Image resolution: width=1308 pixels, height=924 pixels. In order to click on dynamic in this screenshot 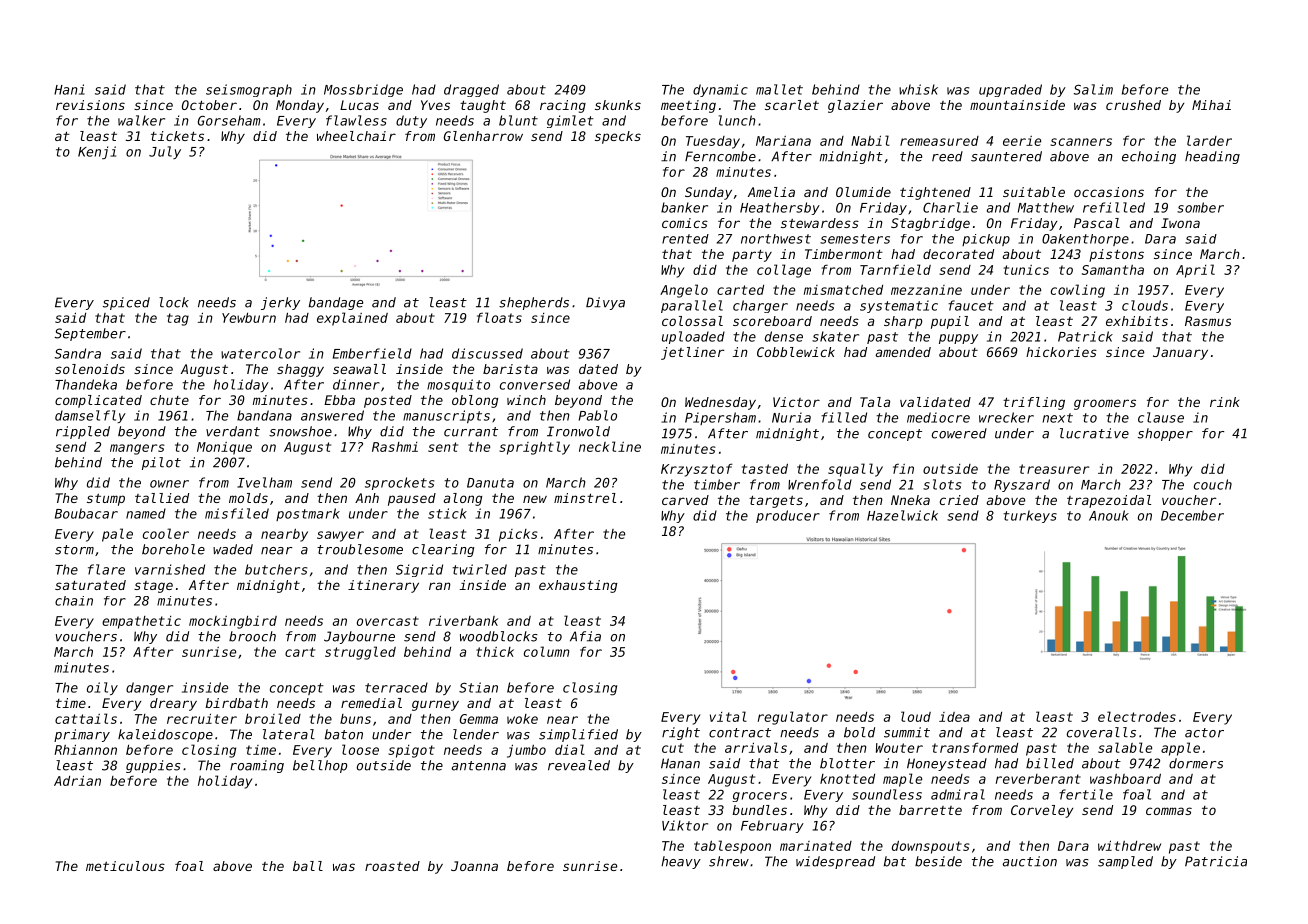, I will do `click(720, 90)`.
